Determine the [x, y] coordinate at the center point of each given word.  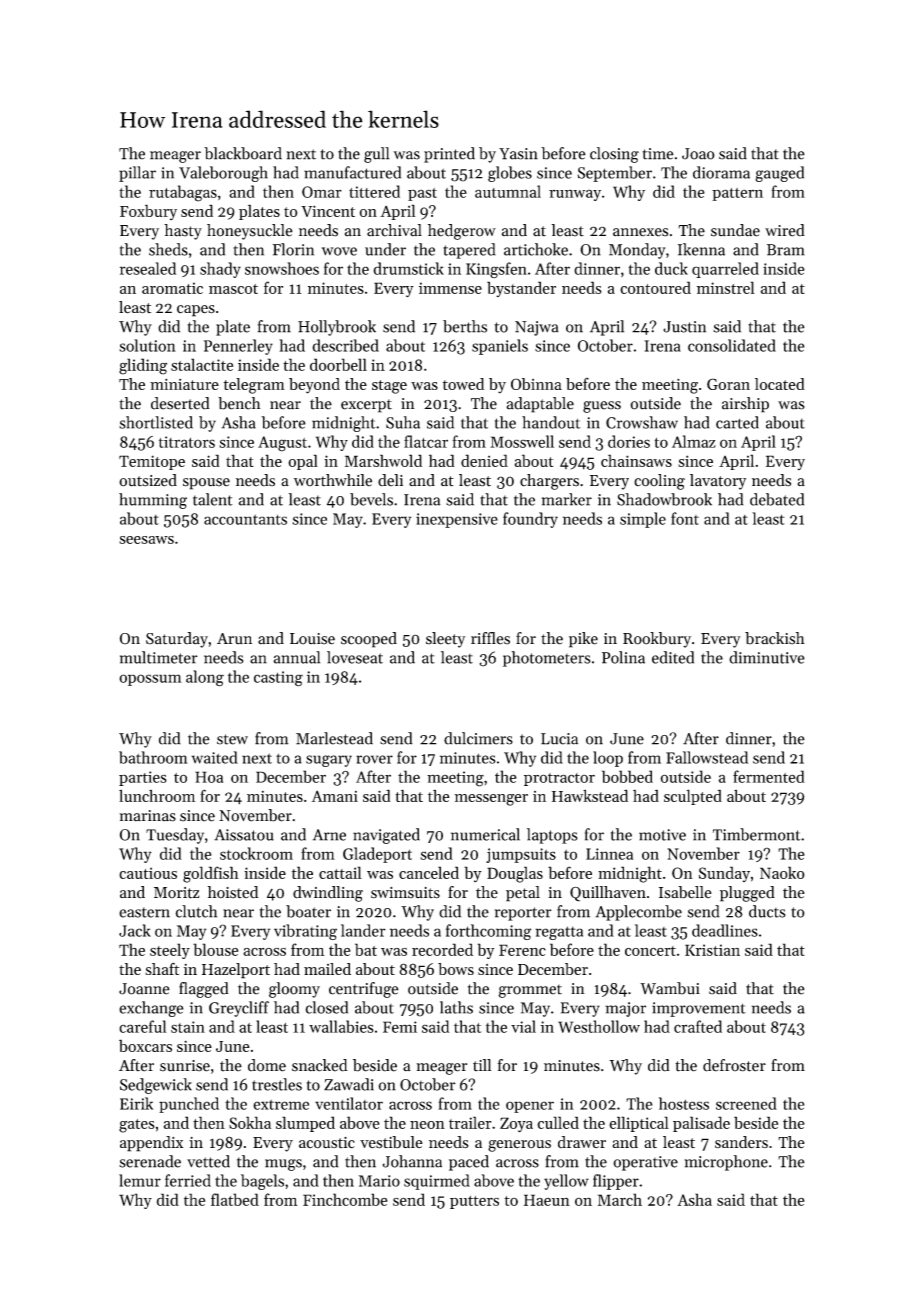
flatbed [235, 1199]
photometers [547, 659]
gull [377, 155]
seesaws [146, 540]
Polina [623, 657]
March [620, 1199]
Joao [698, 154]
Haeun [547, 1200]
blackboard [243, 153]
